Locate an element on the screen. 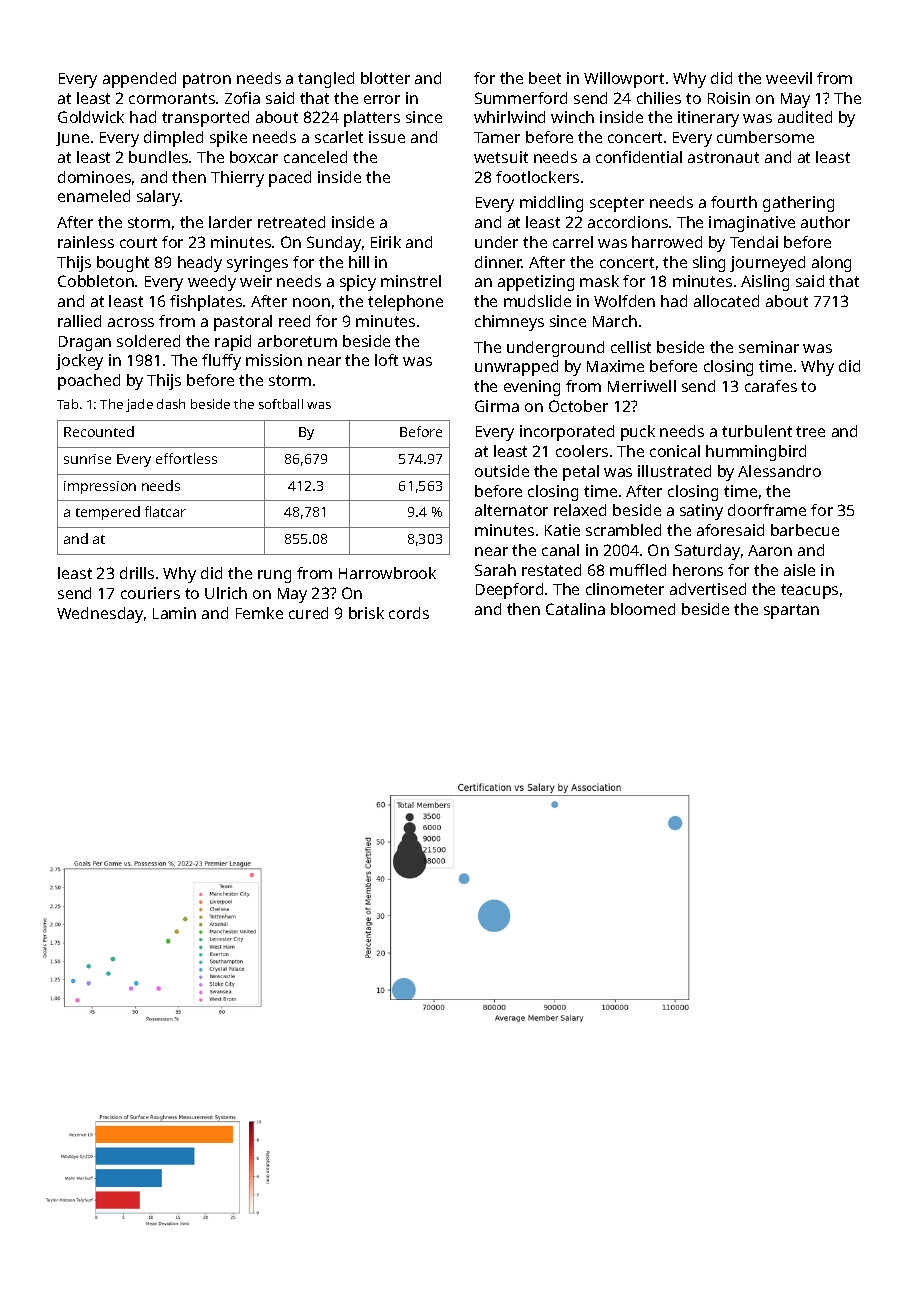 The height and width of the screenshot is (1308, 924). rung is located at coordinates (274, 576).
